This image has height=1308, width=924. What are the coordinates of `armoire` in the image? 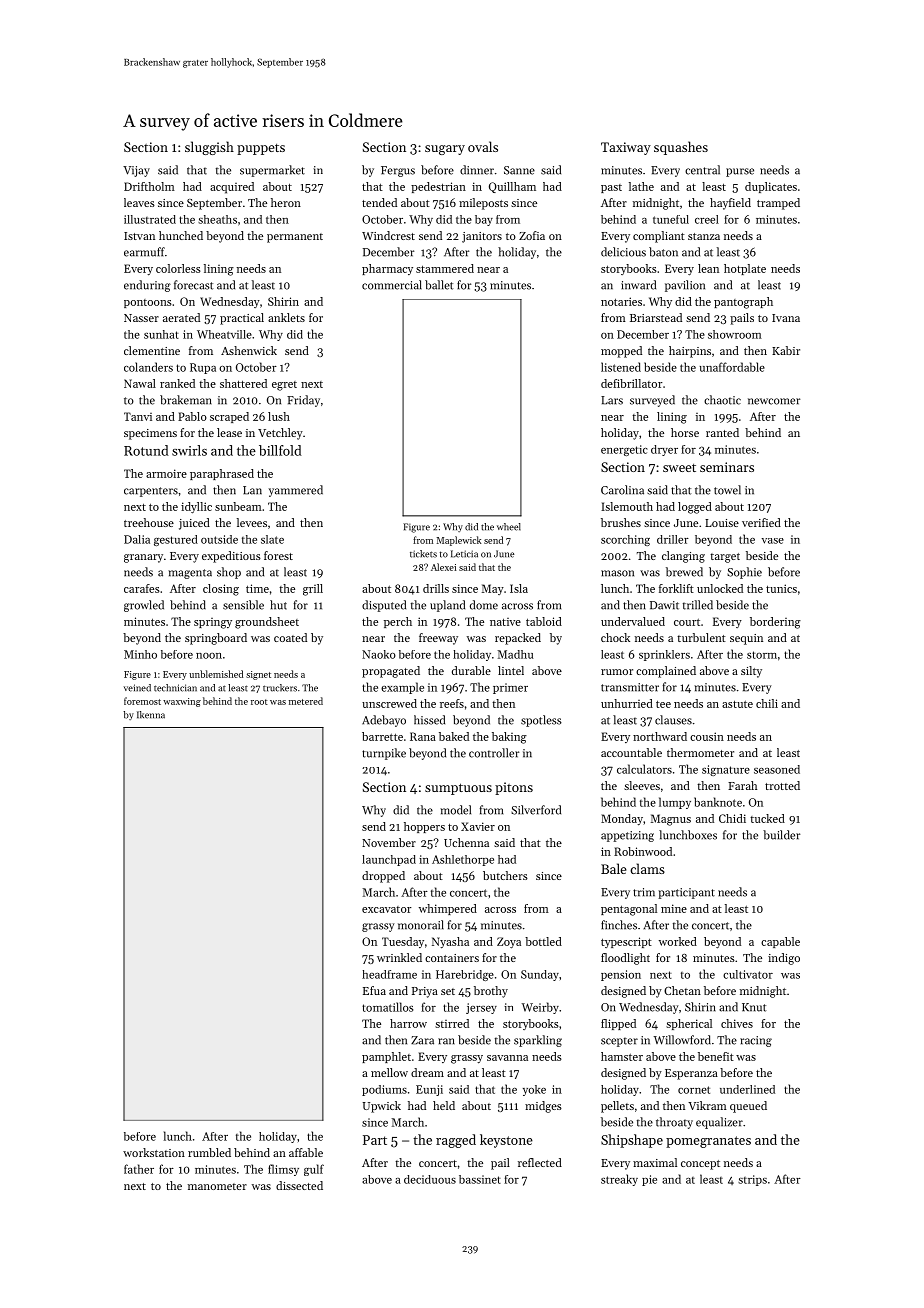 It's located at (166, 473).
